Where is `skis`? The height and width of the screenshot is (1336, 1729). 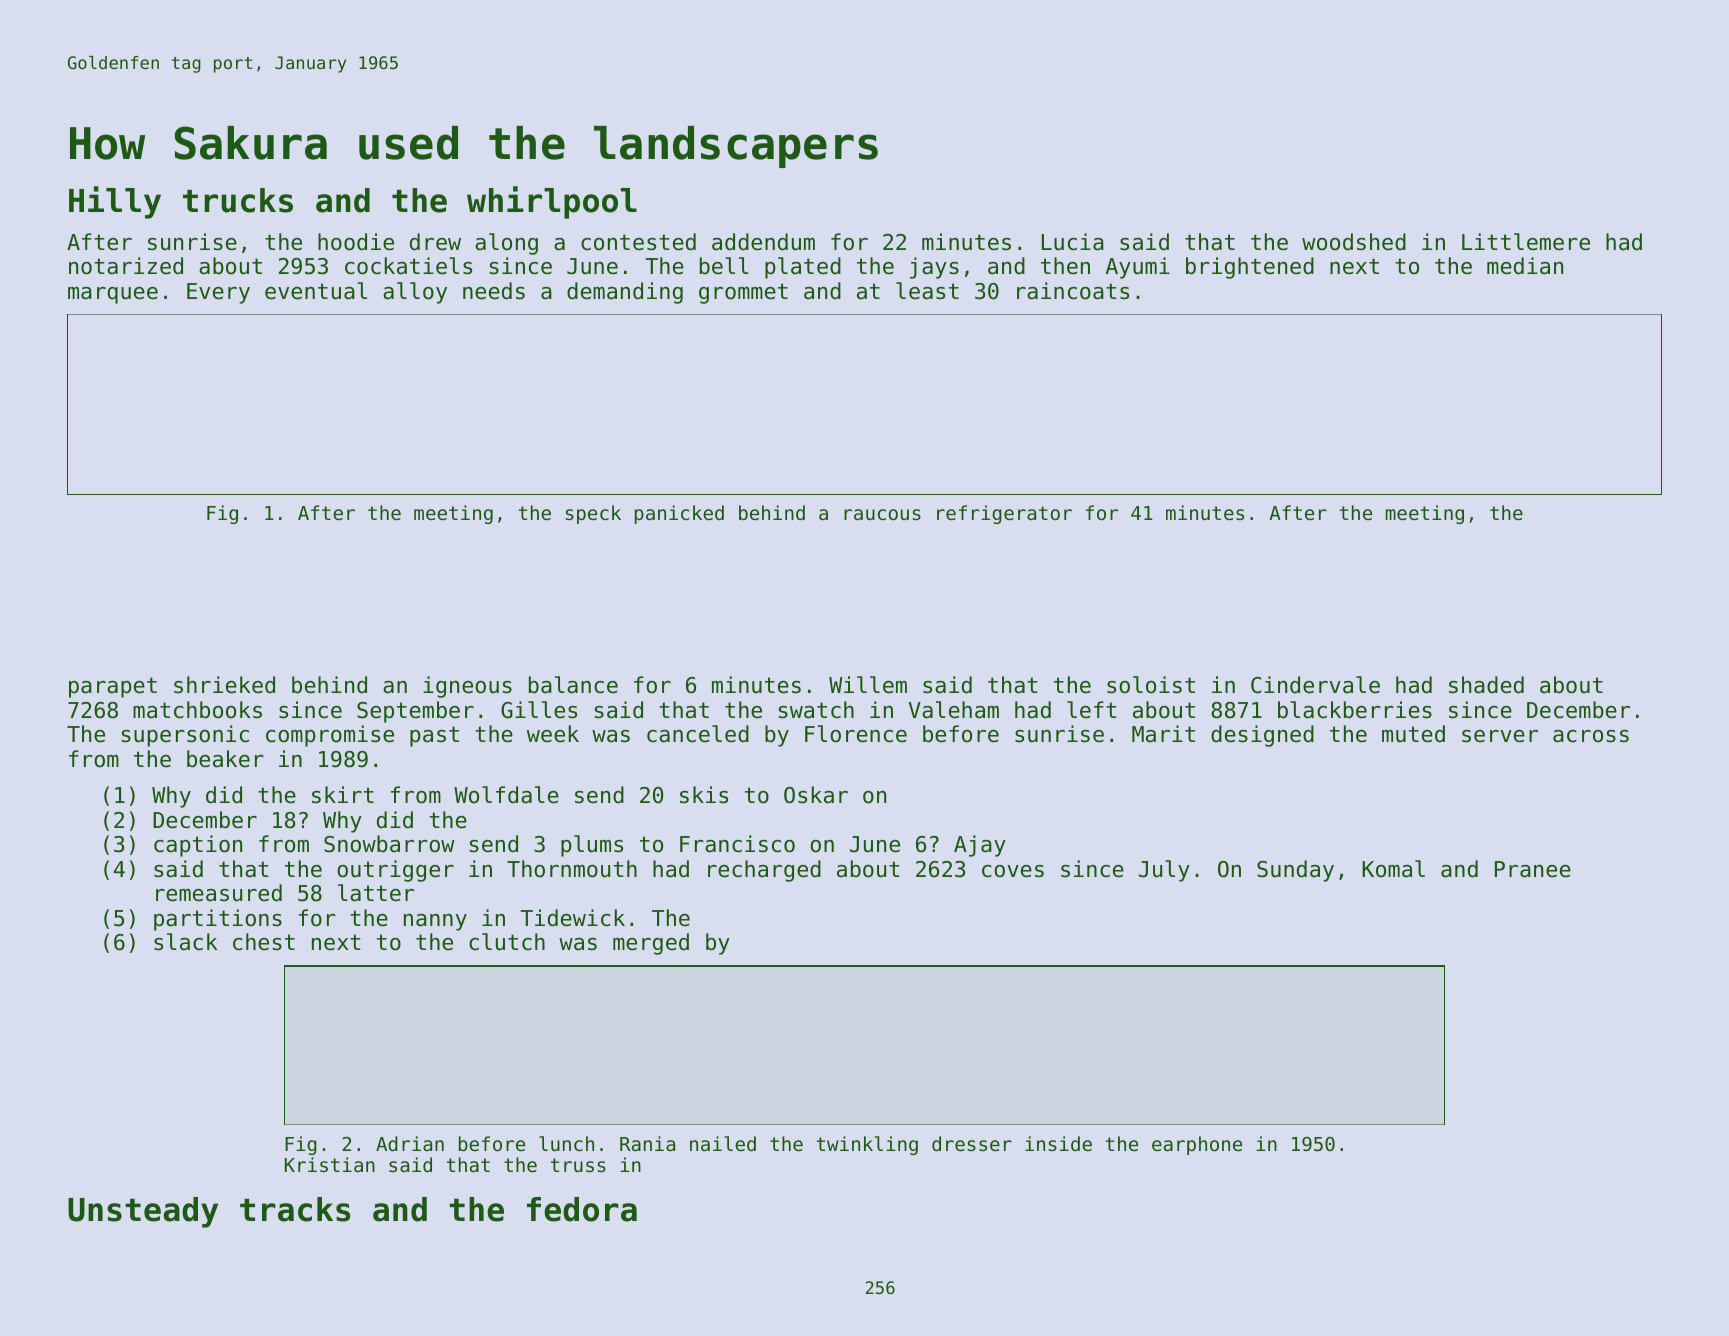 skis is located at coordinates (704, 795).
